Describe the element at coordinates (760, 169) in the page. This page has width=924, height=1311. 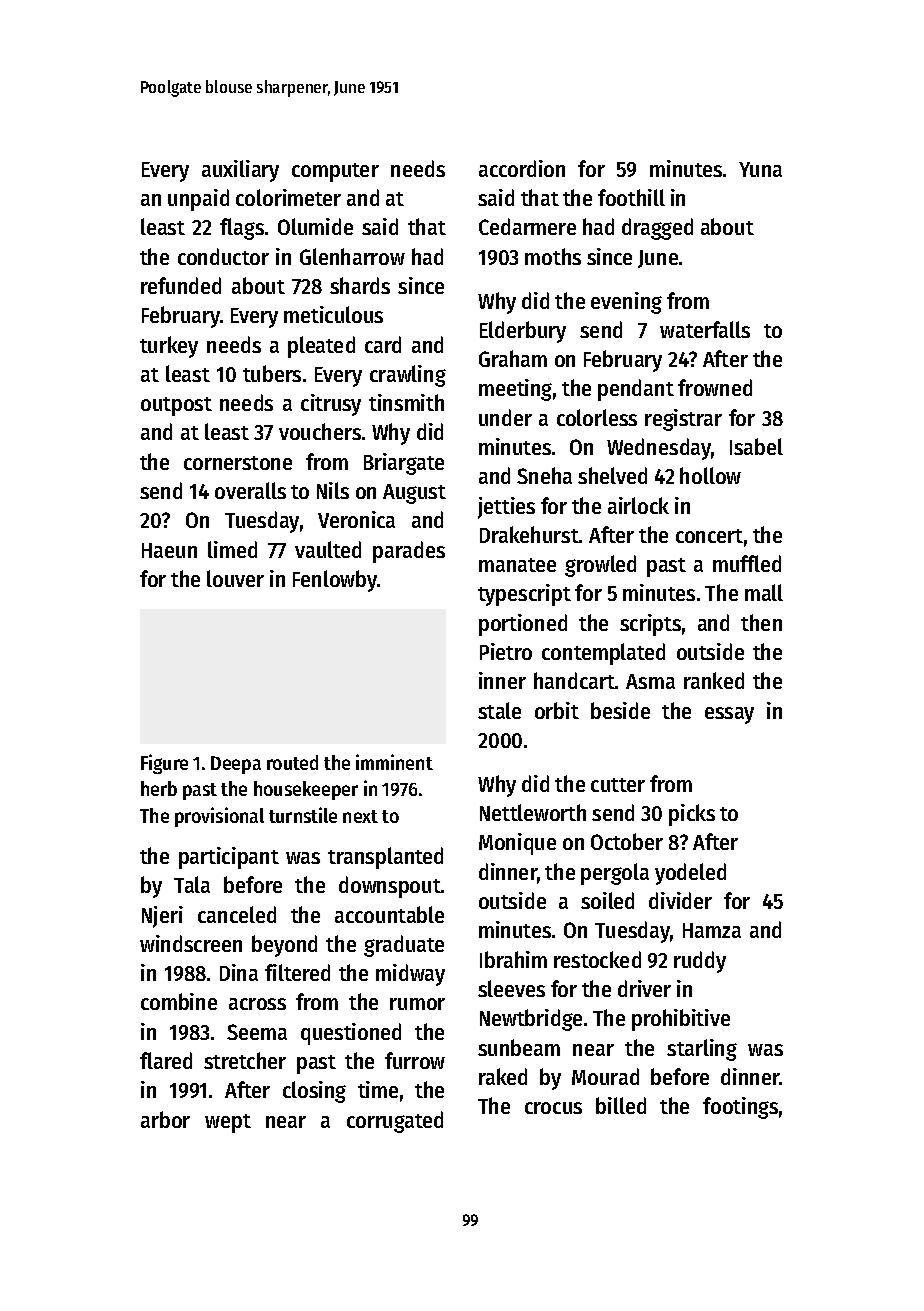
I see `Yuna` at that location.
